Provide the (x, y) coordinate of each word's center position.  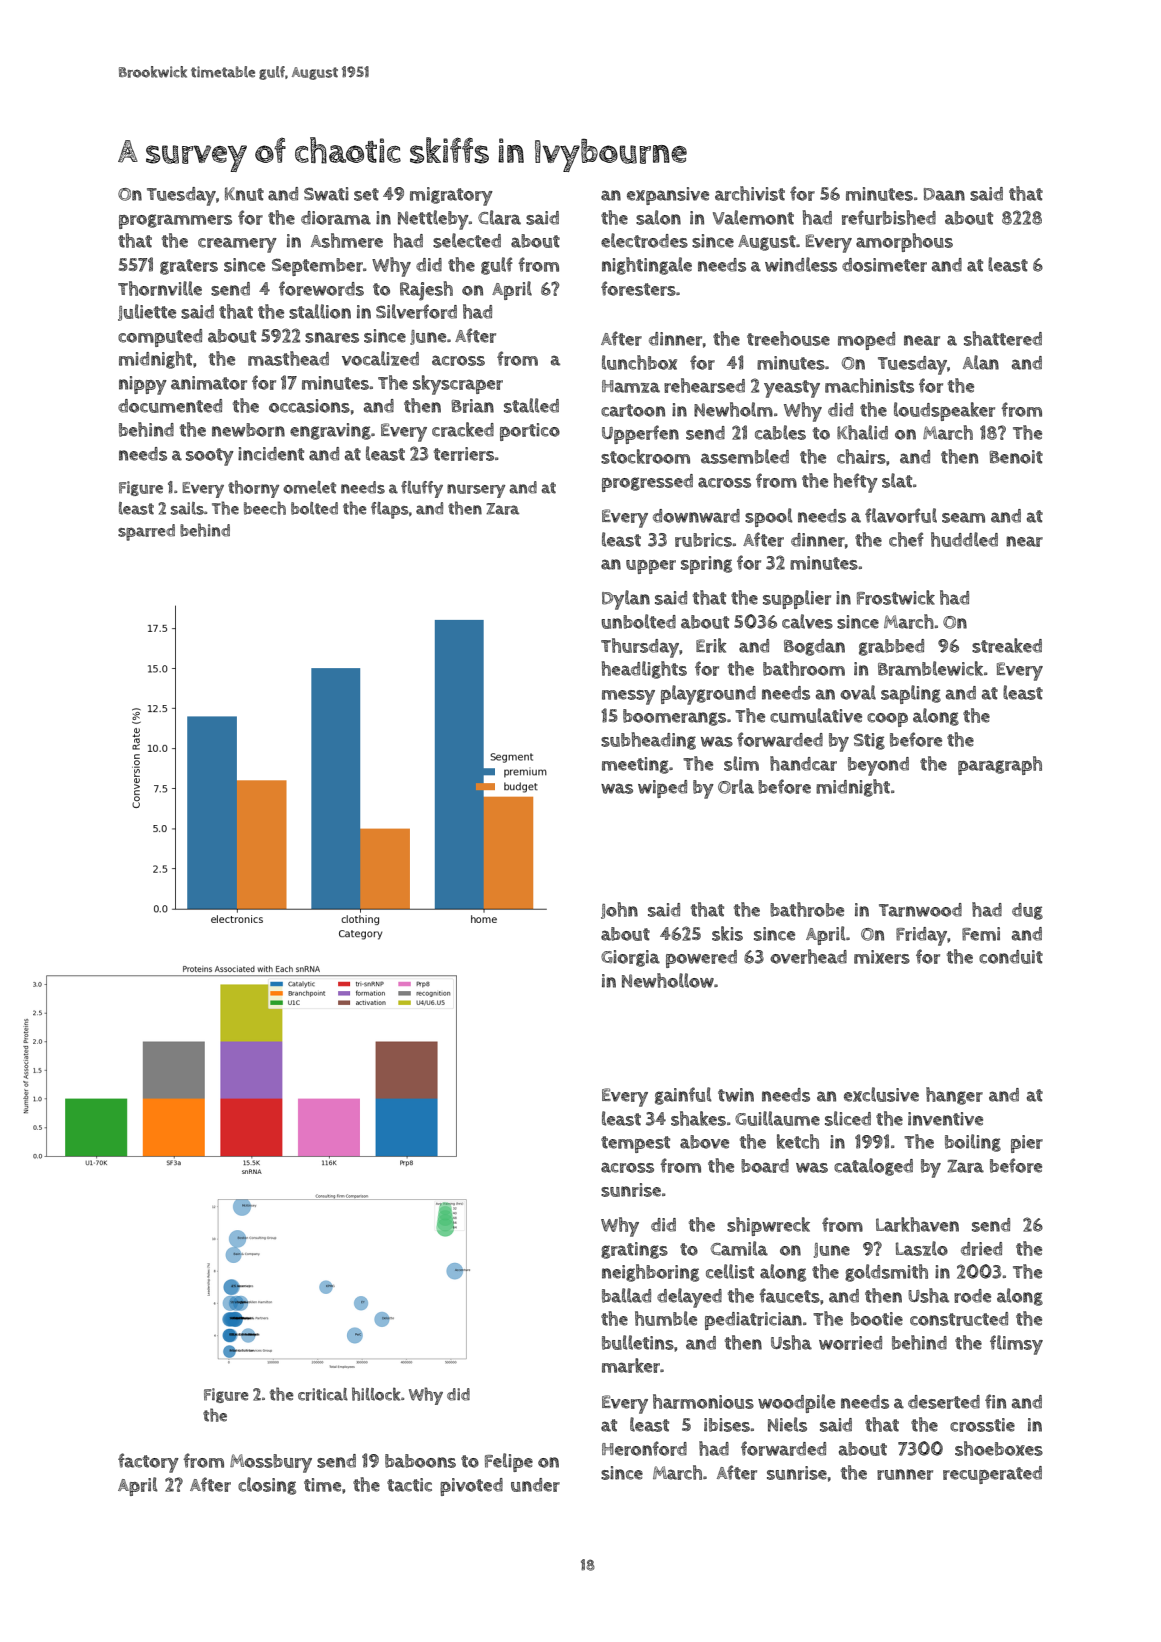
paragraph (1000, 765)
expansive (668, 196)
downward (696, 516)
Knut (244, 194)
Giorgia (630, 958)
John (619, 910)
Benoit (1016, 457)
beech (265, 508)
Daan (944, 194)
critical (323, 1394)
